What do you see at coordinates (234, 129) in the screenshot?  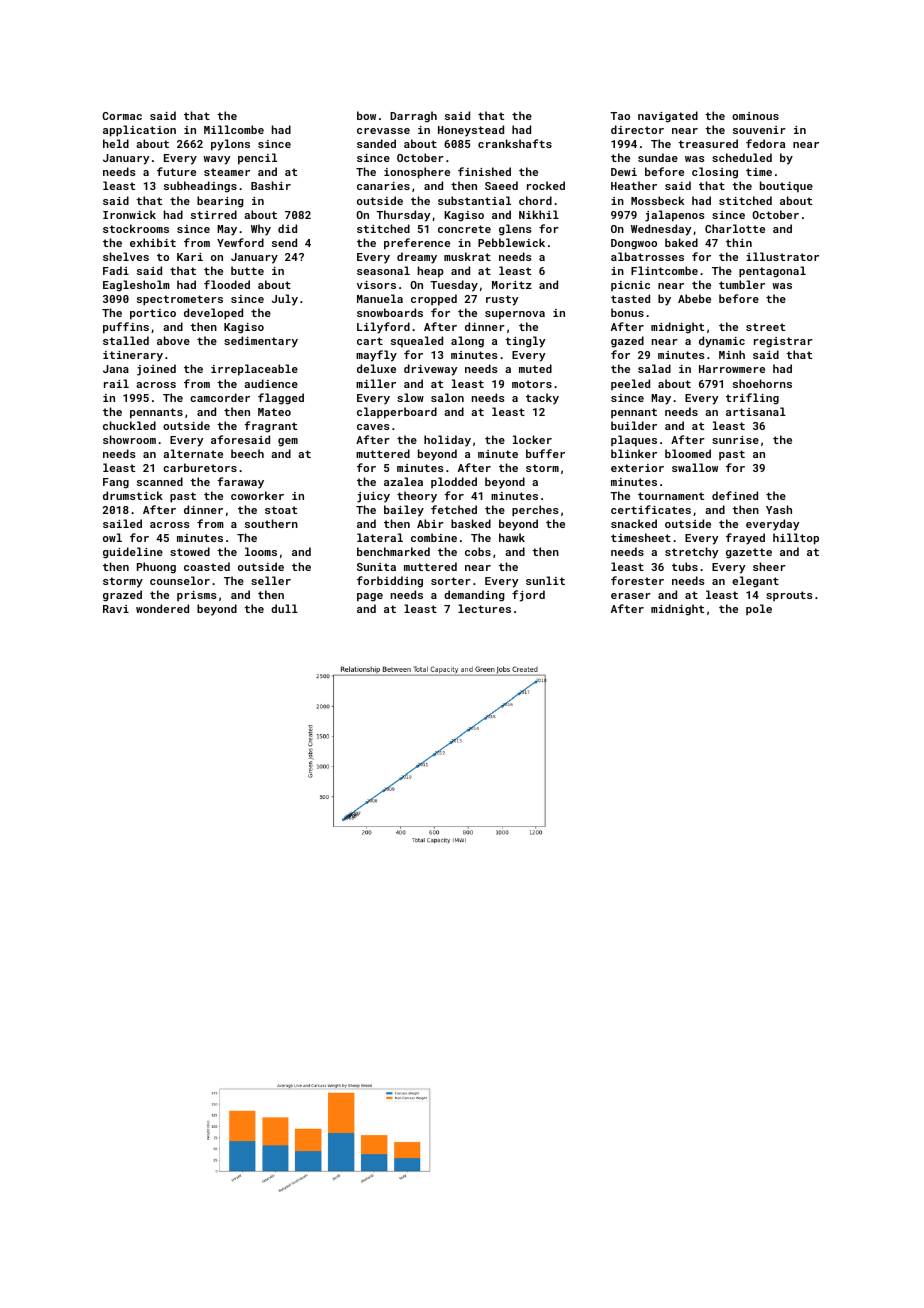 I see `Millcombe` at bounding box center [234, 129].
